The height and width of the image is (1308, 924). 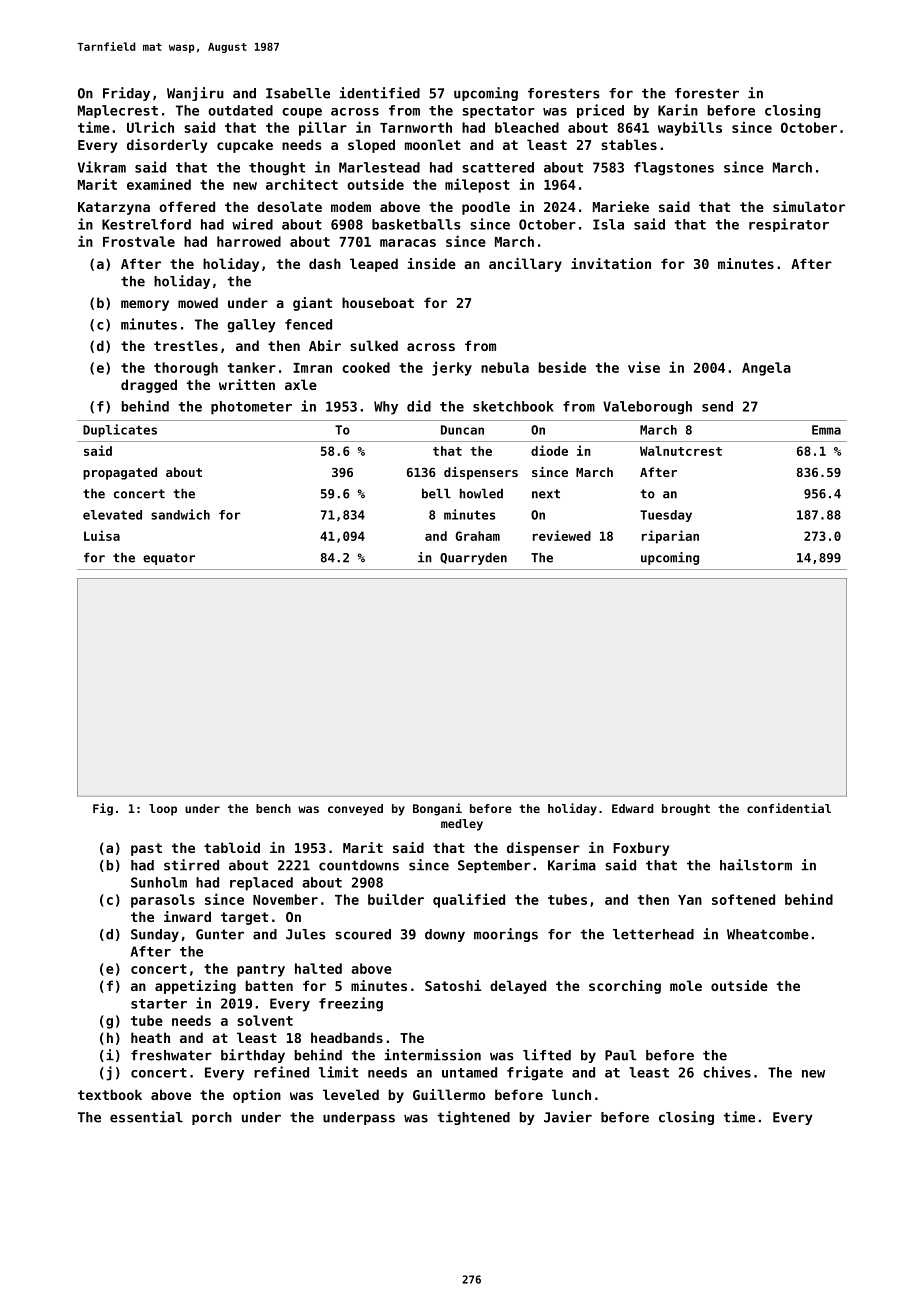 I want to click on identified, so click(x=379, y=93).
